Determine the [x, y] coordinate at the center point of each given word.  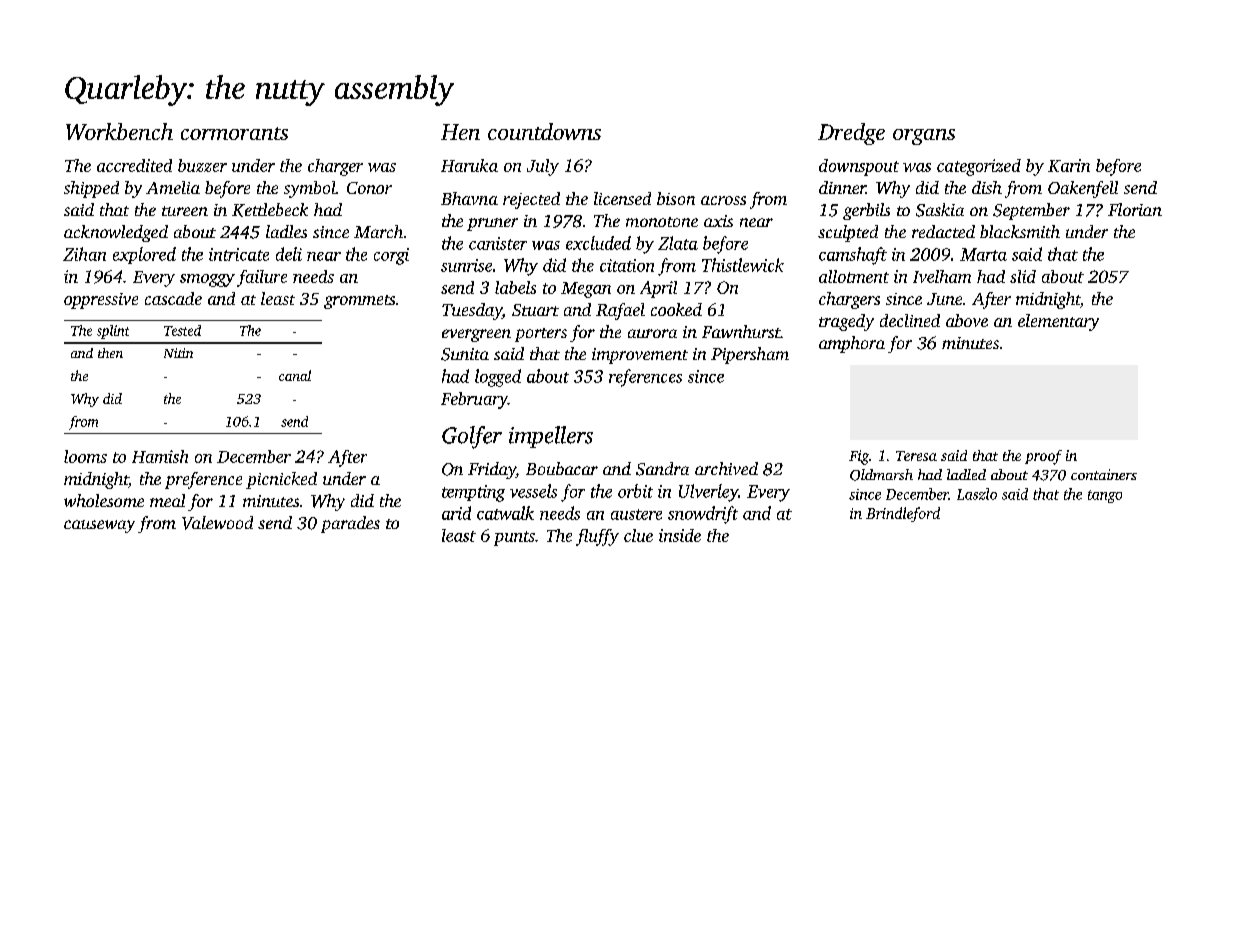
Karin [1069, 165]
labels [515, 287]
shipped [91, 189]
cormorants [234, 133]
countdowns [544, 131]
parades [350, 524]
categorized [979, 167]
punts [514, 538]
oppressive [101, 301]
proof [1043, 457]
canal [295, 375]
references [645, 378]
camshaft [853, 256]
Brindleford [903, 514]
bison [676, 198]
